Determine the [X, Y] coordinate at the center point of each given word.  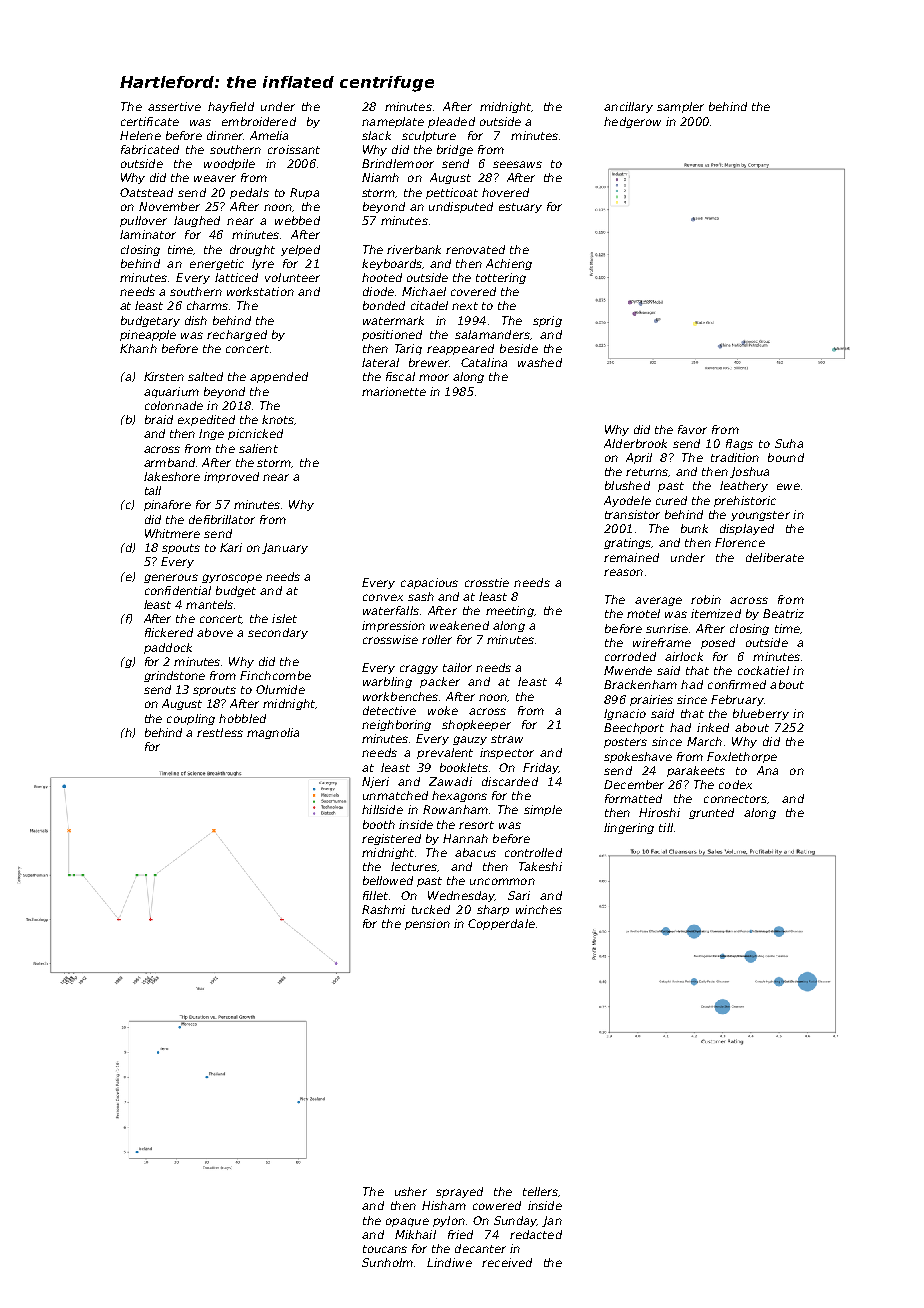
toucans [385, 1249]
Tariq [408, 349]
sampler [680, 107]
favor [692, 429]
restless [220, 732]
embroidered [259, 121]
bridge [455, 150]
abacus [475, 852]
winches [539, 909]
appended [279, 377]
